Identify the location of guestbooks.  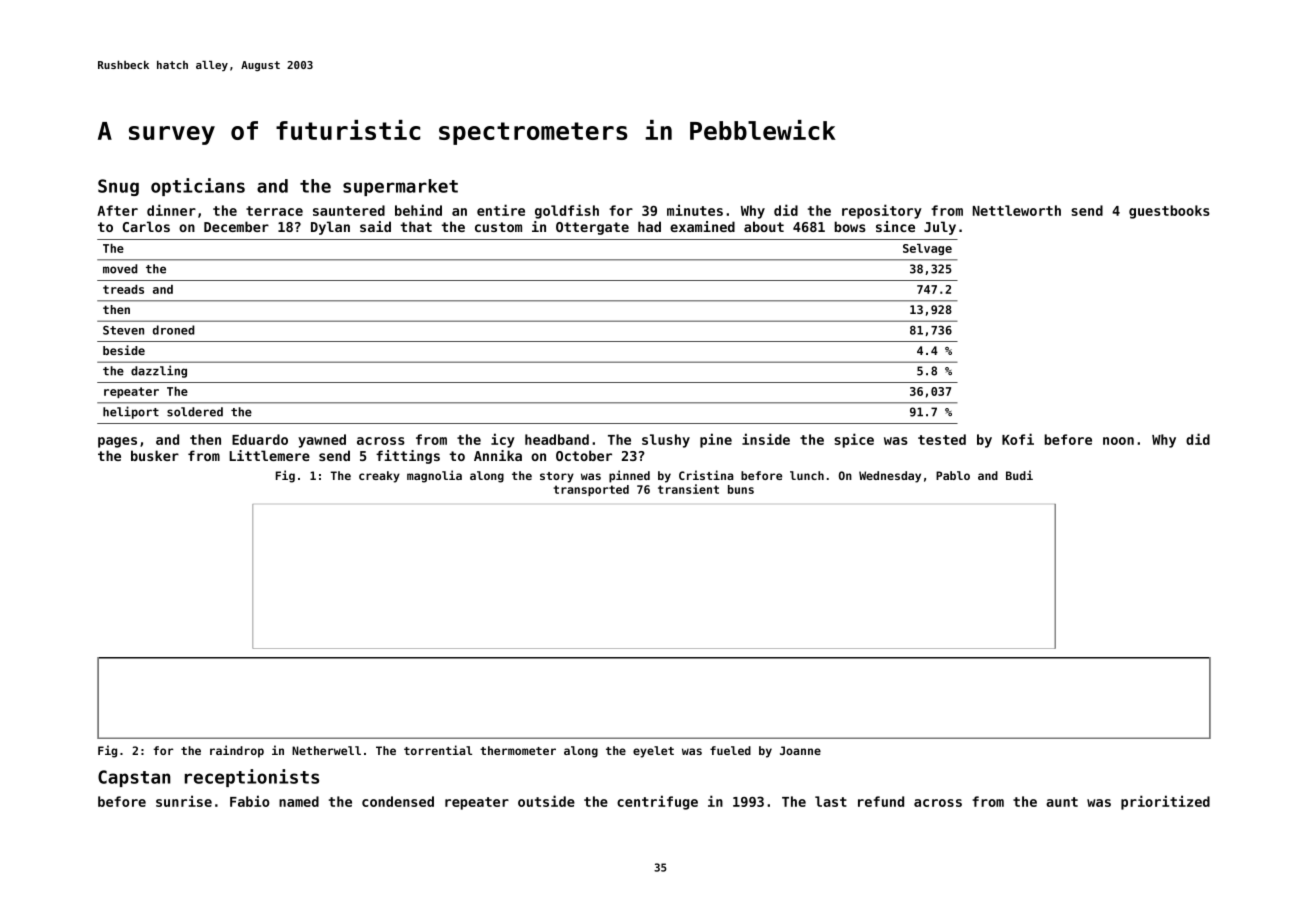
(1169, 212).
